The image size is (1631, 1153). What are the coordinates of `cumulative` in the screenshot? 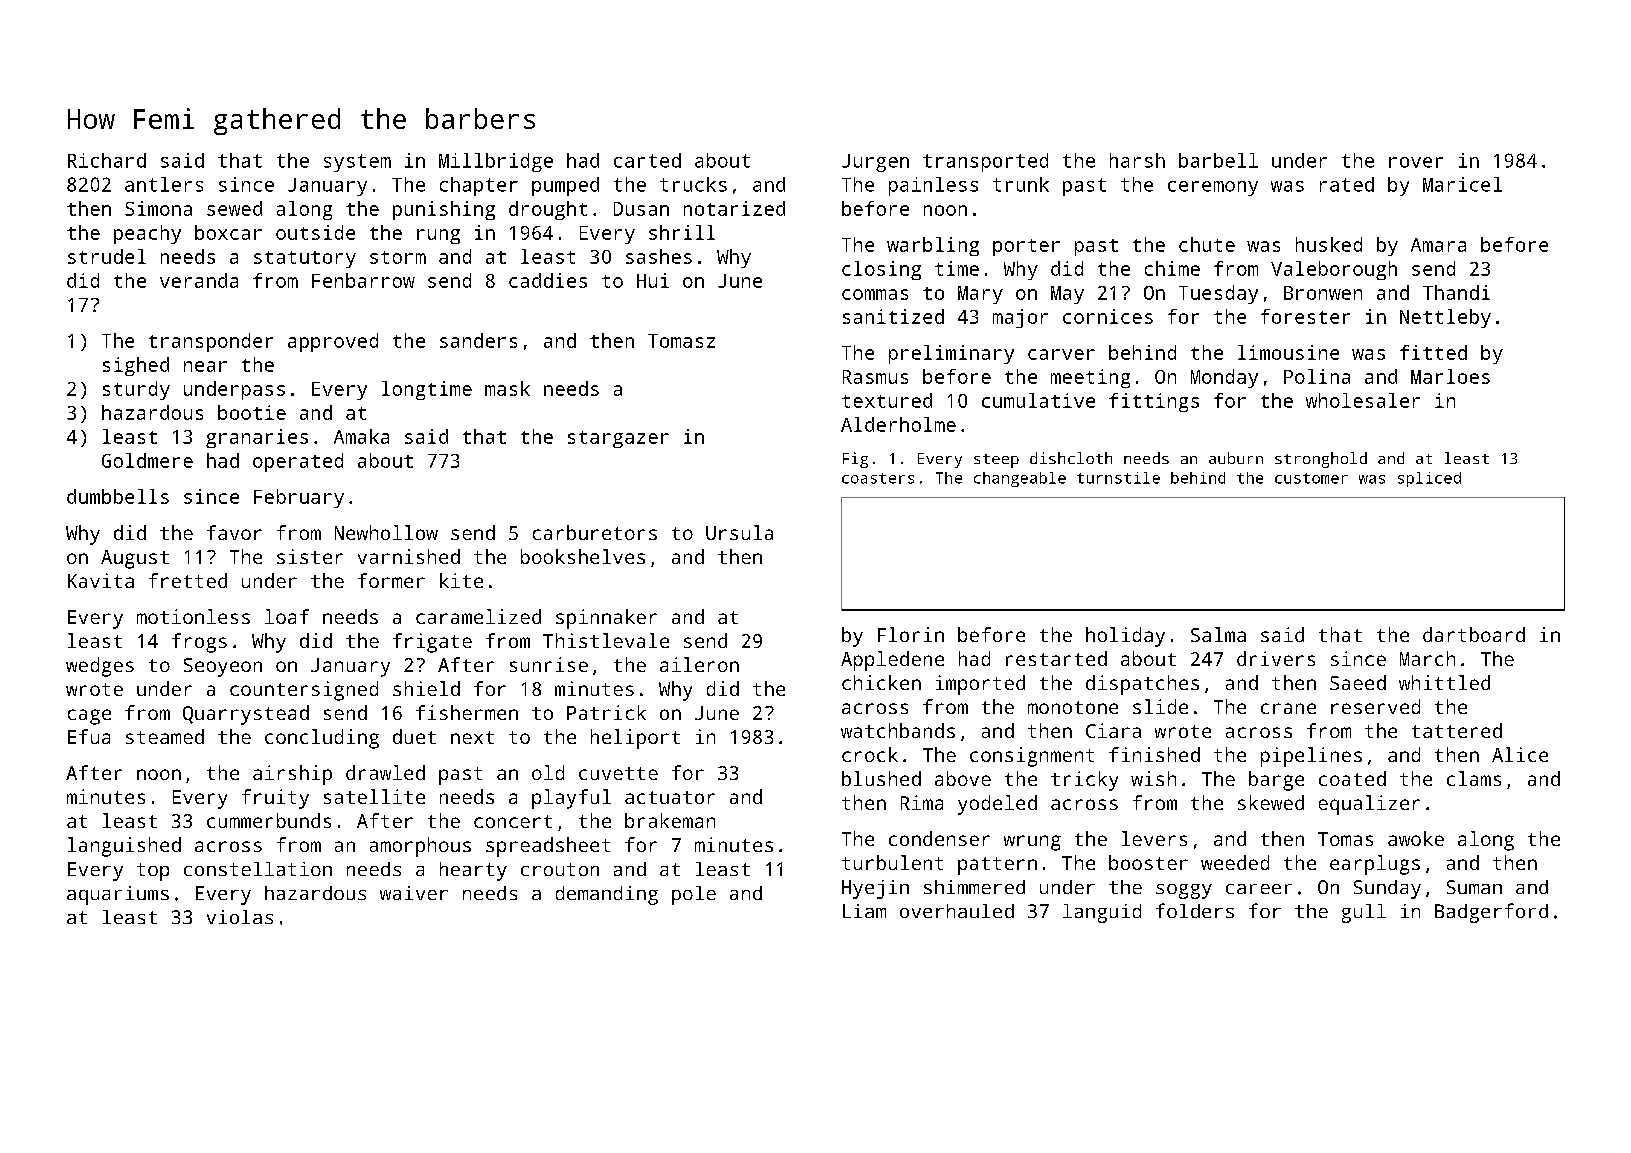 It's located at (1038, 400).
